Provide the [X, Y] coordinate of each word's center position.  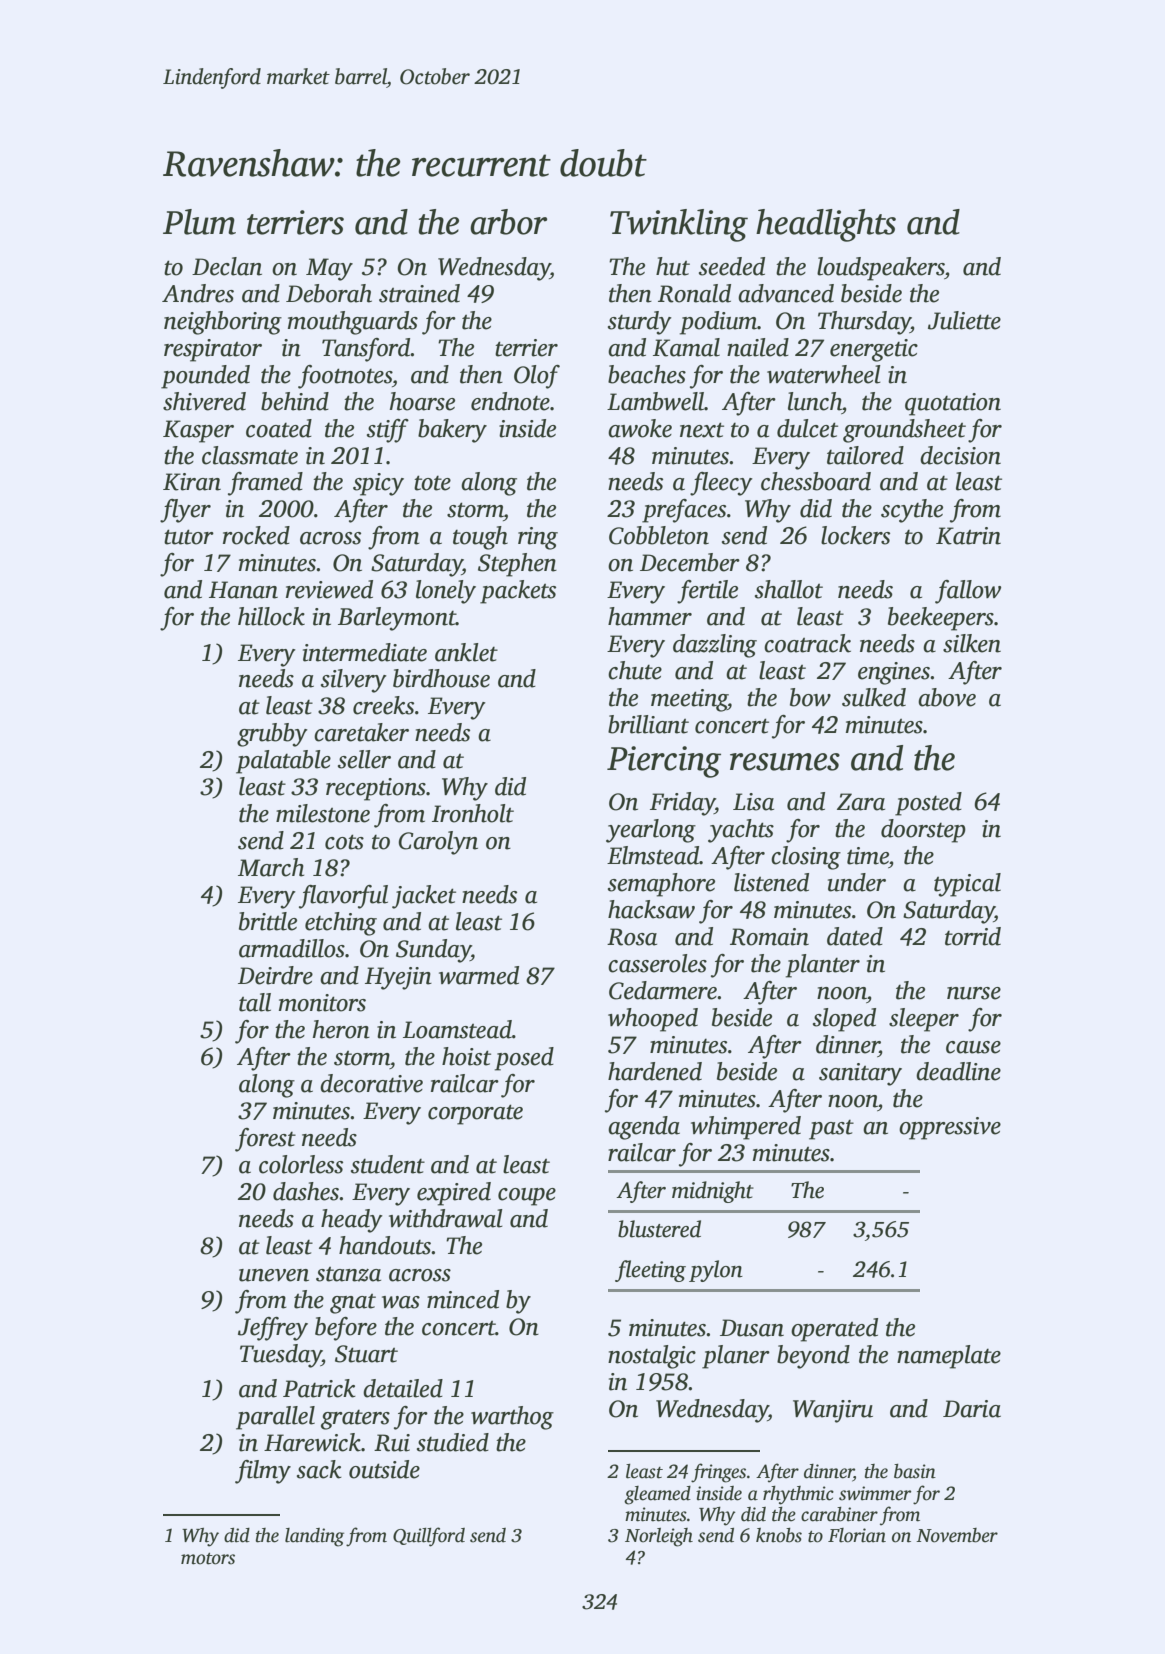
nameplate [949, 1357]
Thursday [864, 323]
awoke [640, 428]
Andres [198, 293]
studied [453, 1442]
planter [823, 966]
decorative [371, 1083]
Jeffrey [273, 1329]
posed [524, 1059]
